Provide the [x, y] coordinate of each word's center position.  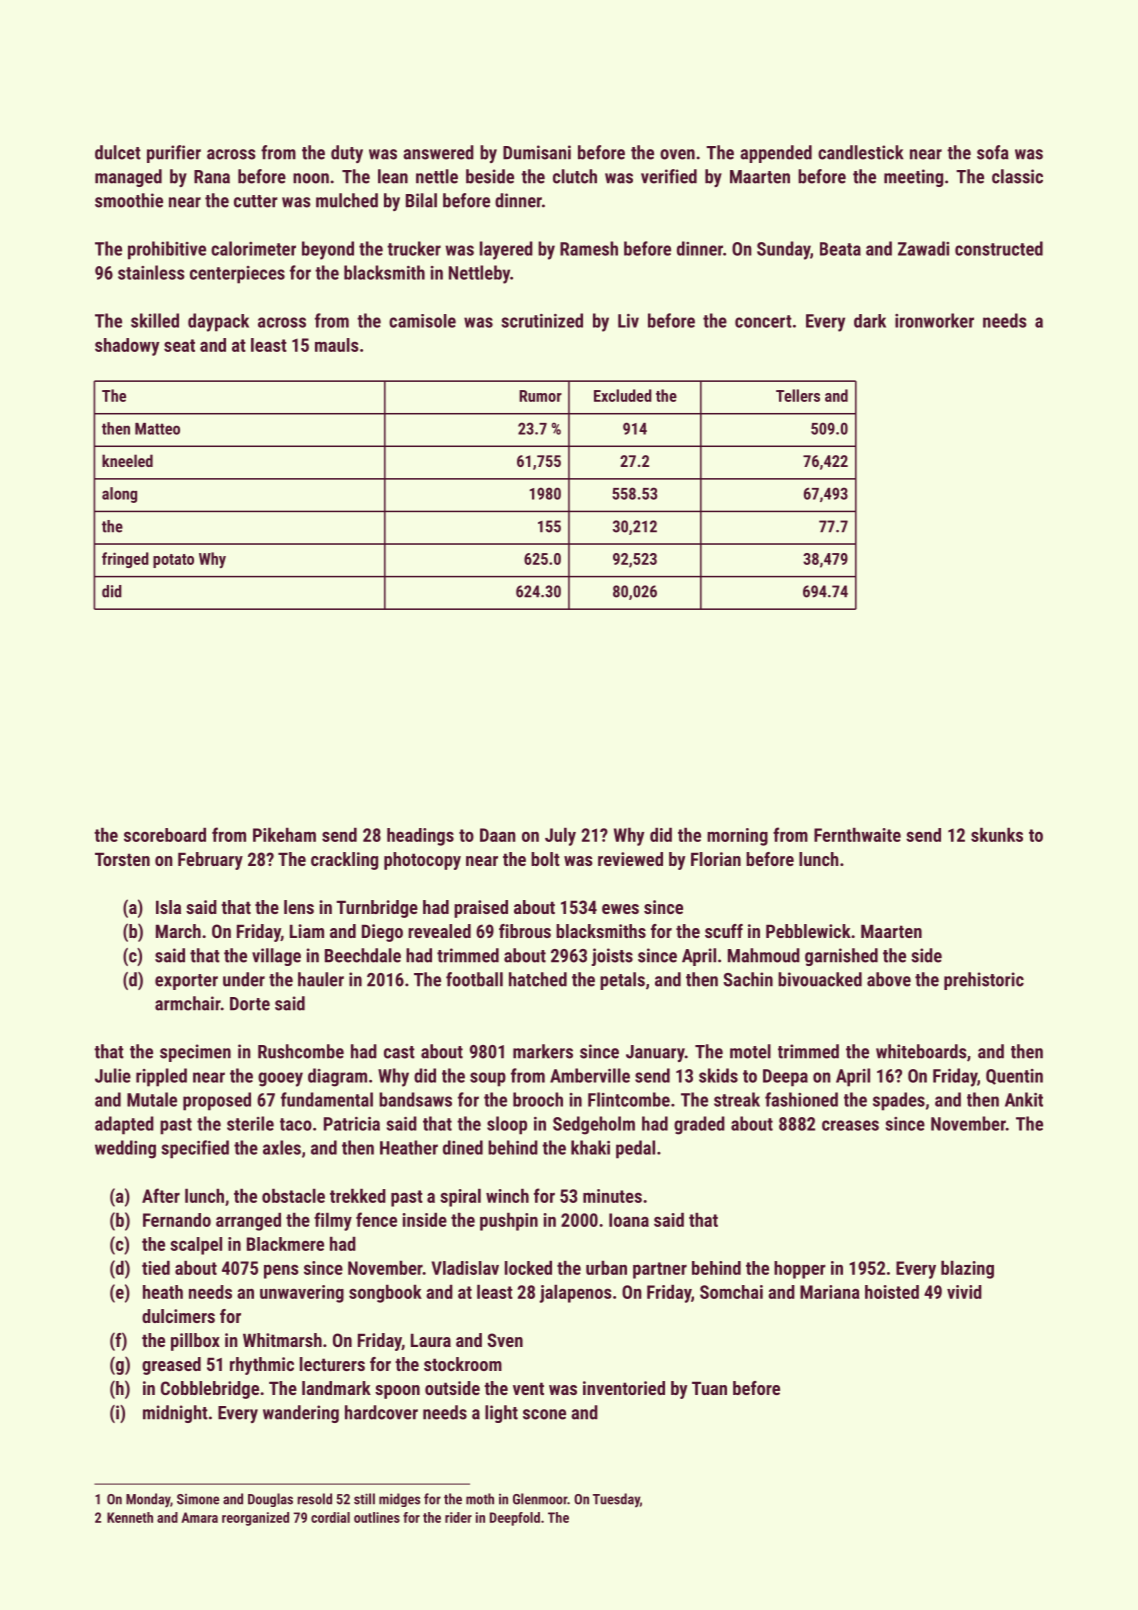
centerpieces [237, 275]
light [501, 1414]
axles [282, 1147]
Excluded [623, 395]
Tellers [798, 395]
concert [763, 321]
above [889, 979]
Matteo [157, 428]
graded [699, 1125]
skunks [997, 835]
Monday [148, 1500]
